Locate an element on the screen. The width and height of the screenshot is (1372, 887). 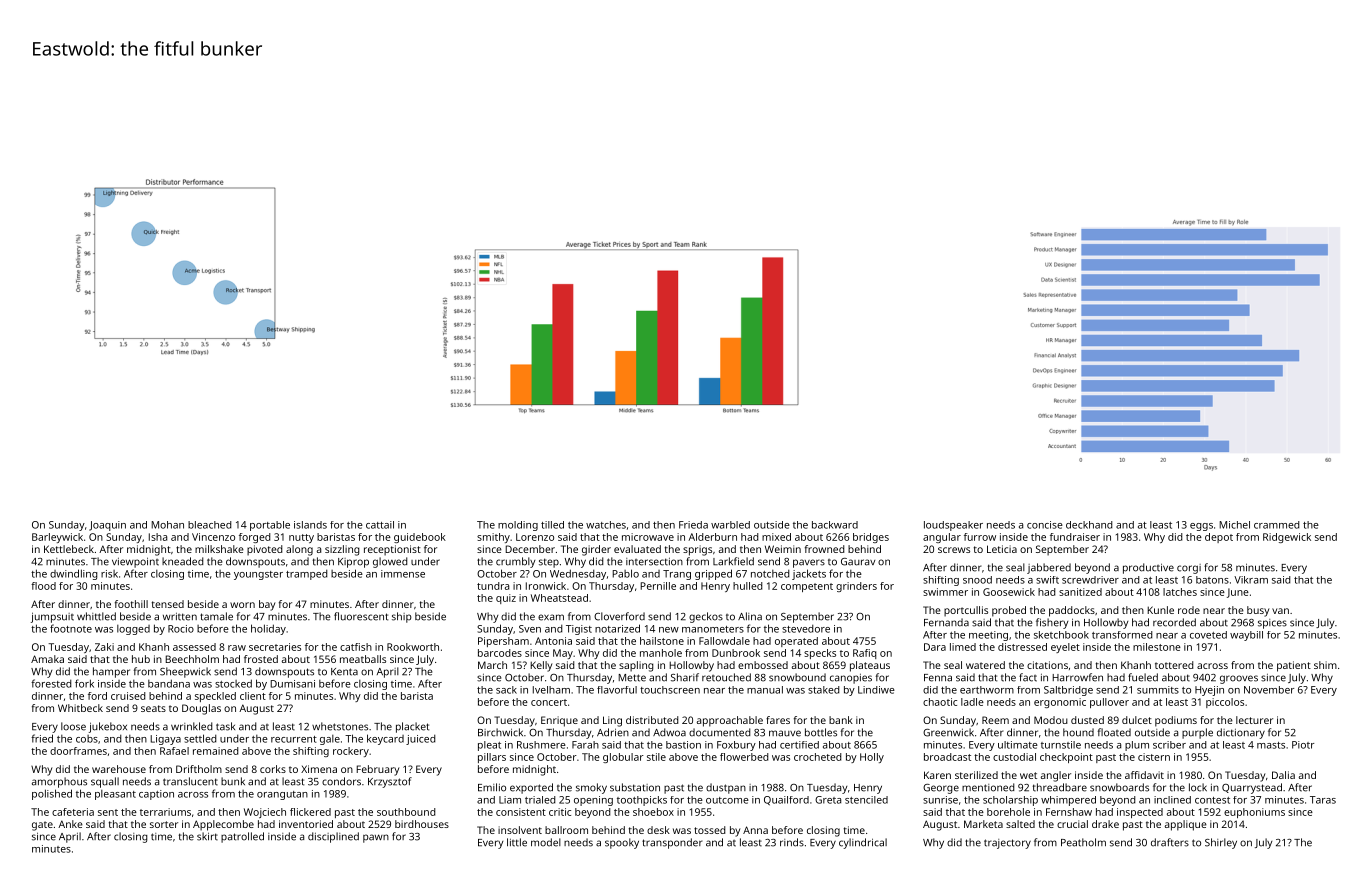
custodial is located at coordinates (1014, 757).
